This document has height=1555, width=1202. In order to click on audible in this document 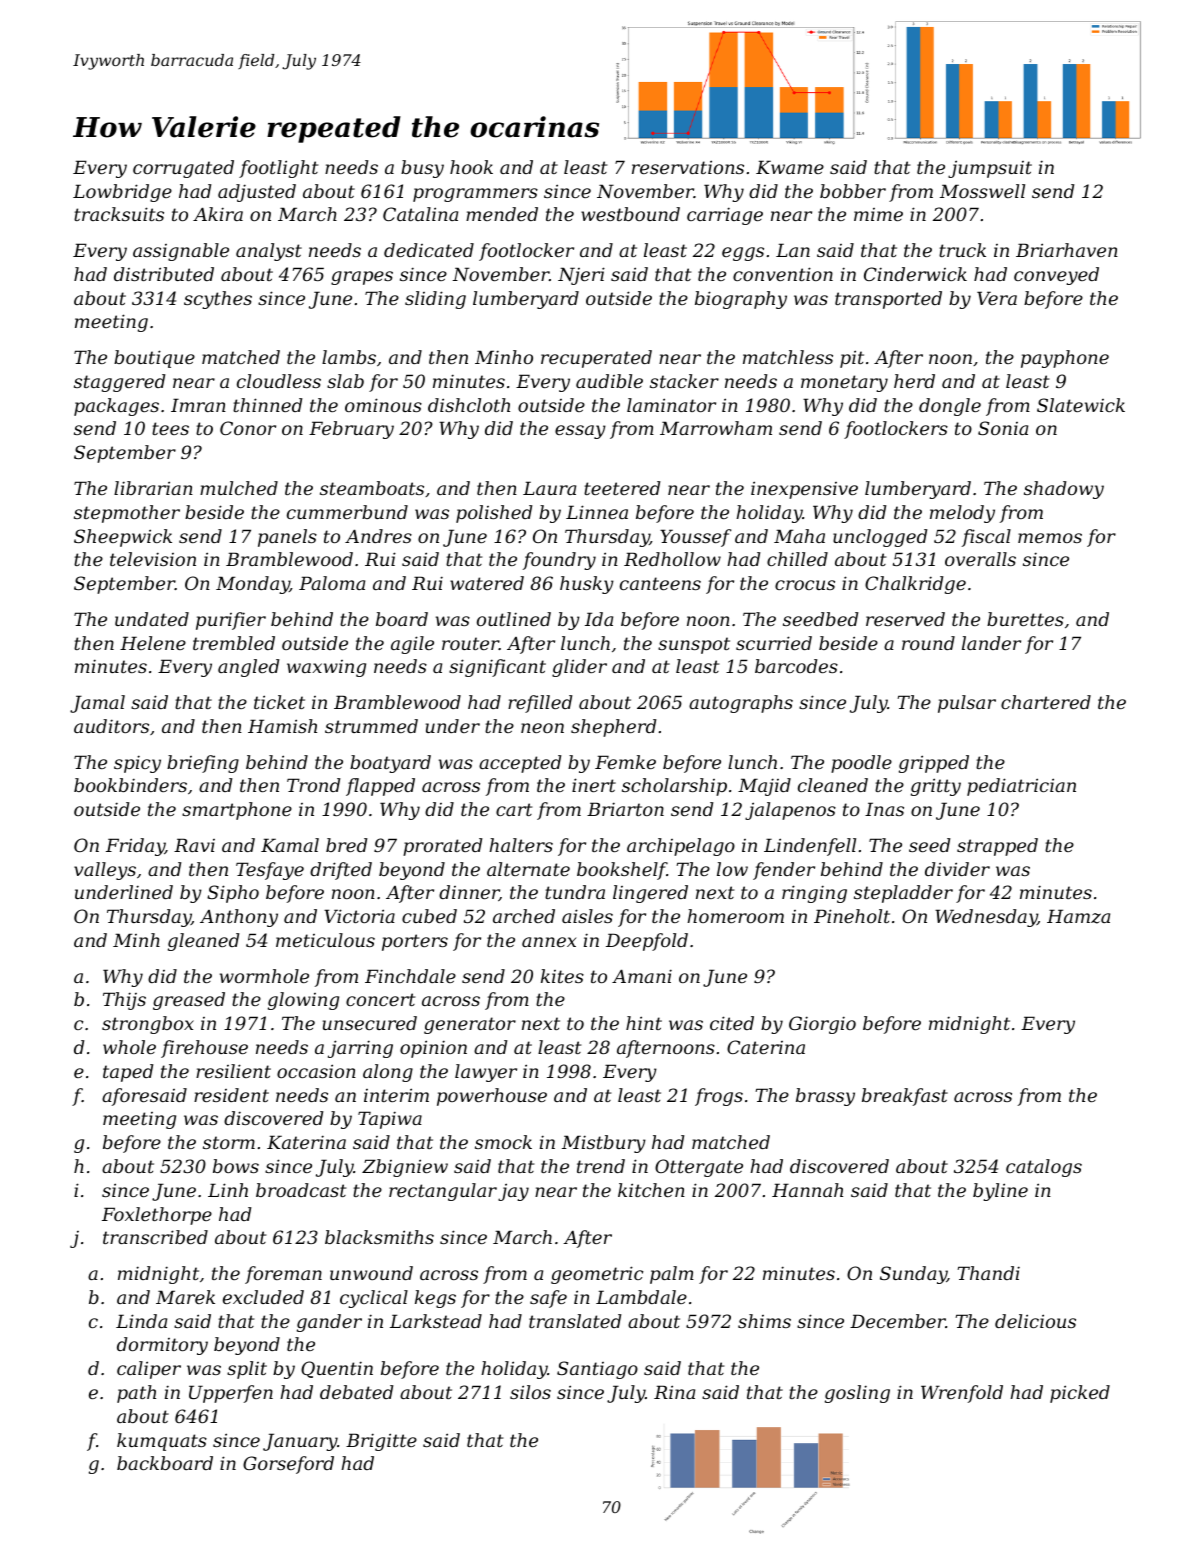, I will do `click(609, 381)`.
